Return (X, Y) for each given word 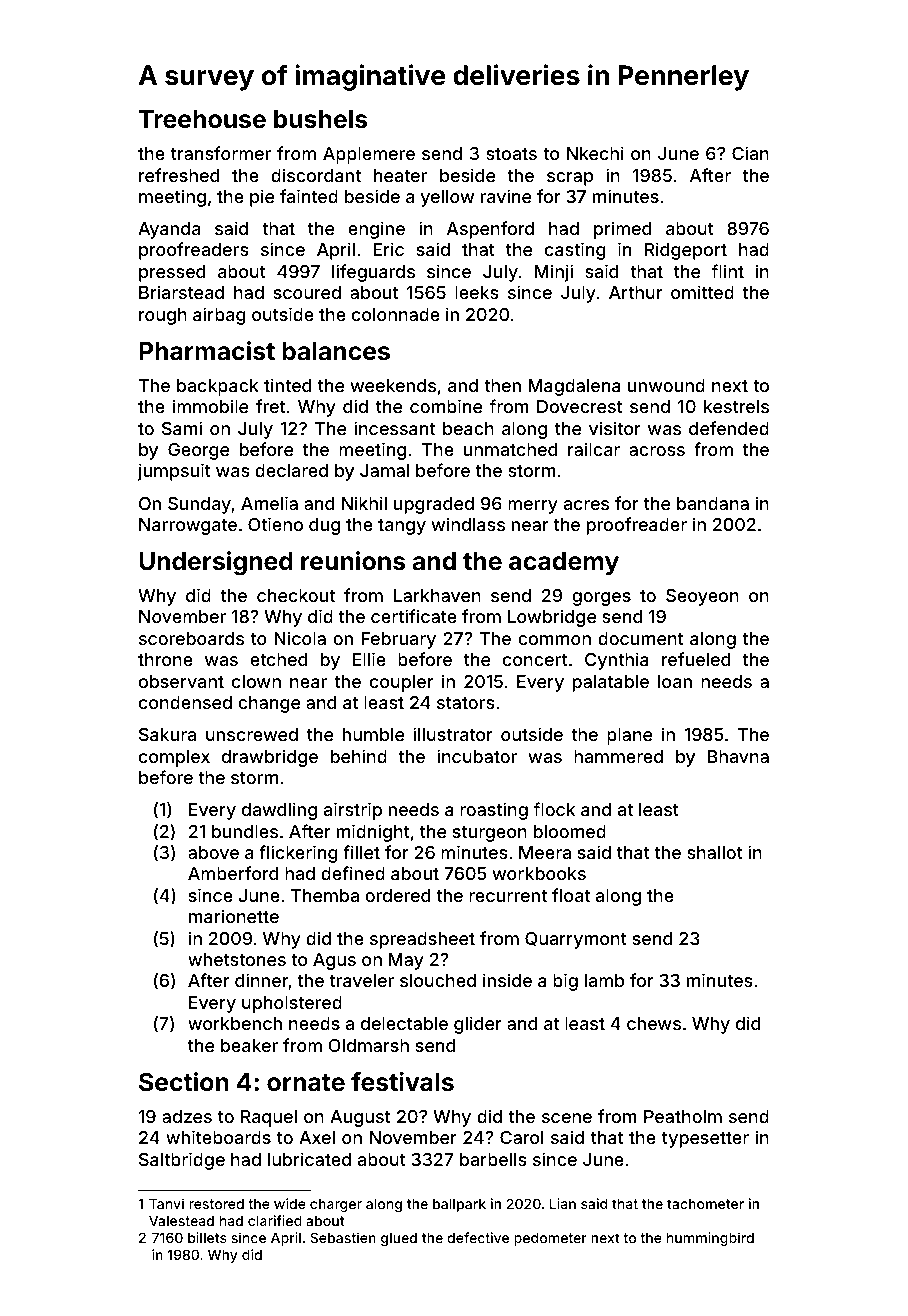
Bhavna (738, 756)
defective (478, 1237)
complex (174, 758)
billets (207, 1237)
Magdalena (574, 387)
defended (729, 428)
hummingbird (710, 1239)
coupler (402, 683)
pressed (172, 273)
